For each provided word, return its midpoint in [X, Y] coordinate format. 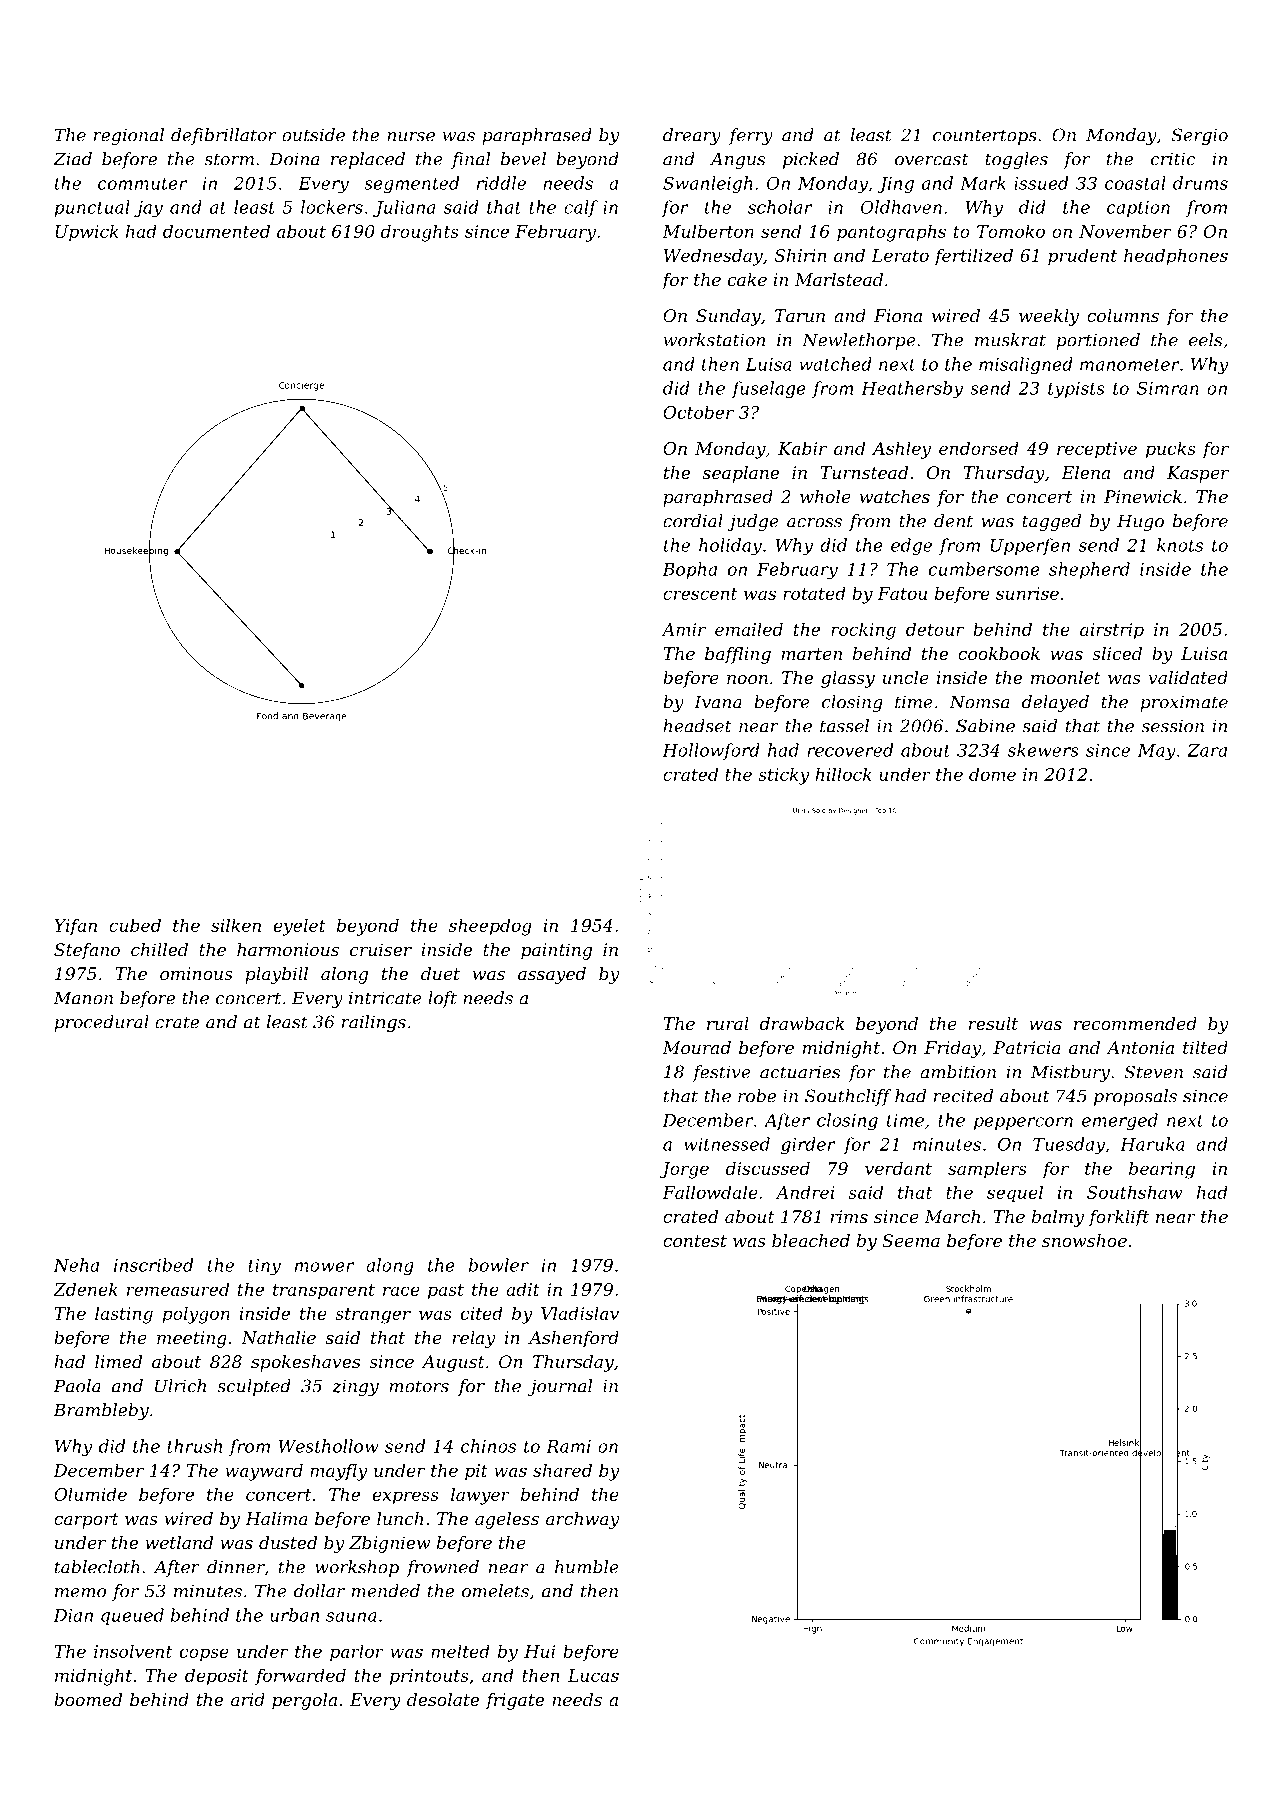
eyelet [300, 927]
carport [86, 1521]
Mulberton [708, 231]
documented [216, 231]
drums [1200, 183]
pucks [1171, 450]
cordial [693, 521]
